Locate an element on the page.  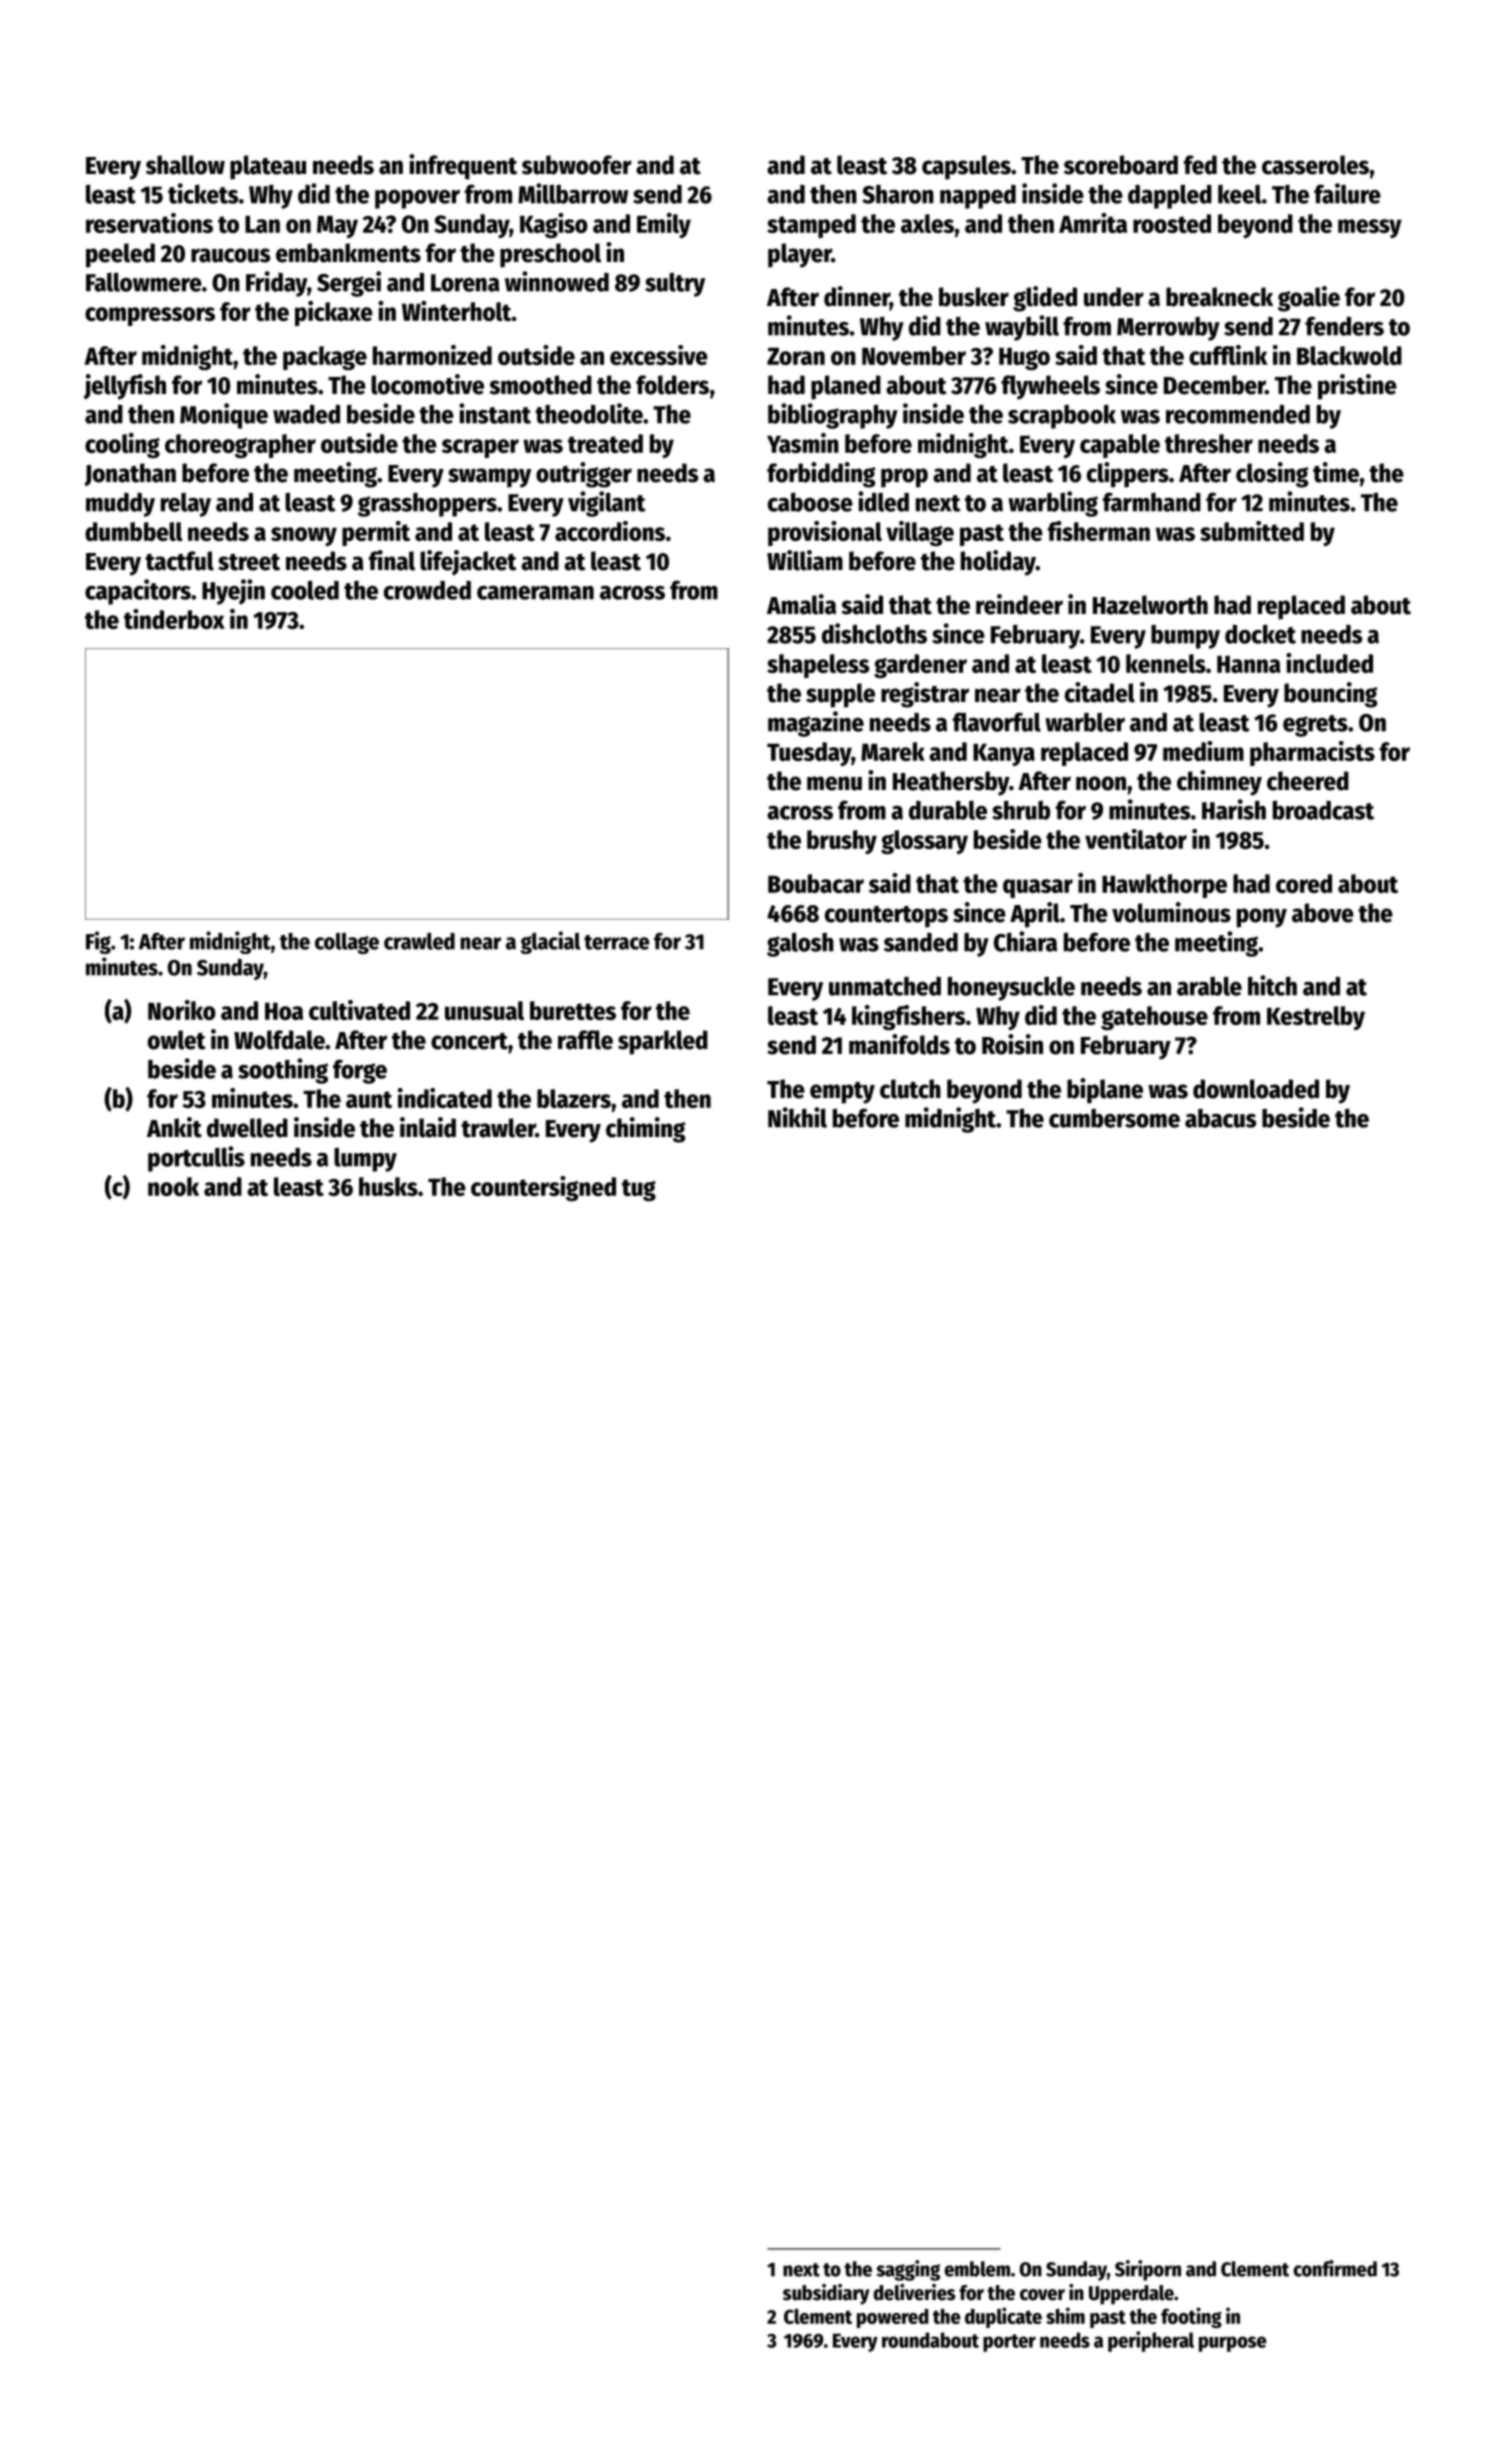
sagging is located at coordinates (908, 2270).
